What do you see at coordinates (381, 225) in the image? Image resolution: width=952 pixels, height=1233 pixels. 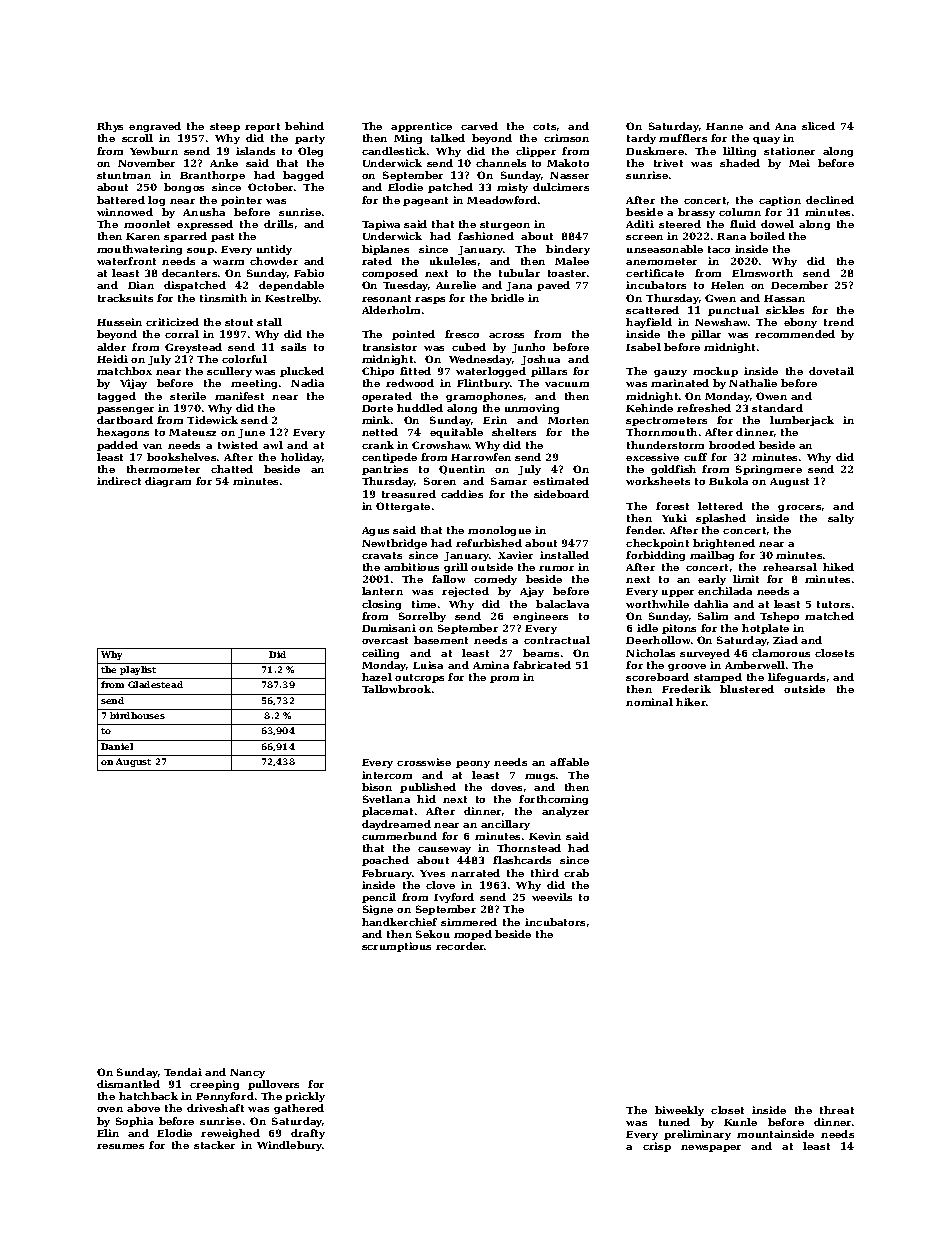 I see `Tapiwa` at bounding box center [381, 225].
